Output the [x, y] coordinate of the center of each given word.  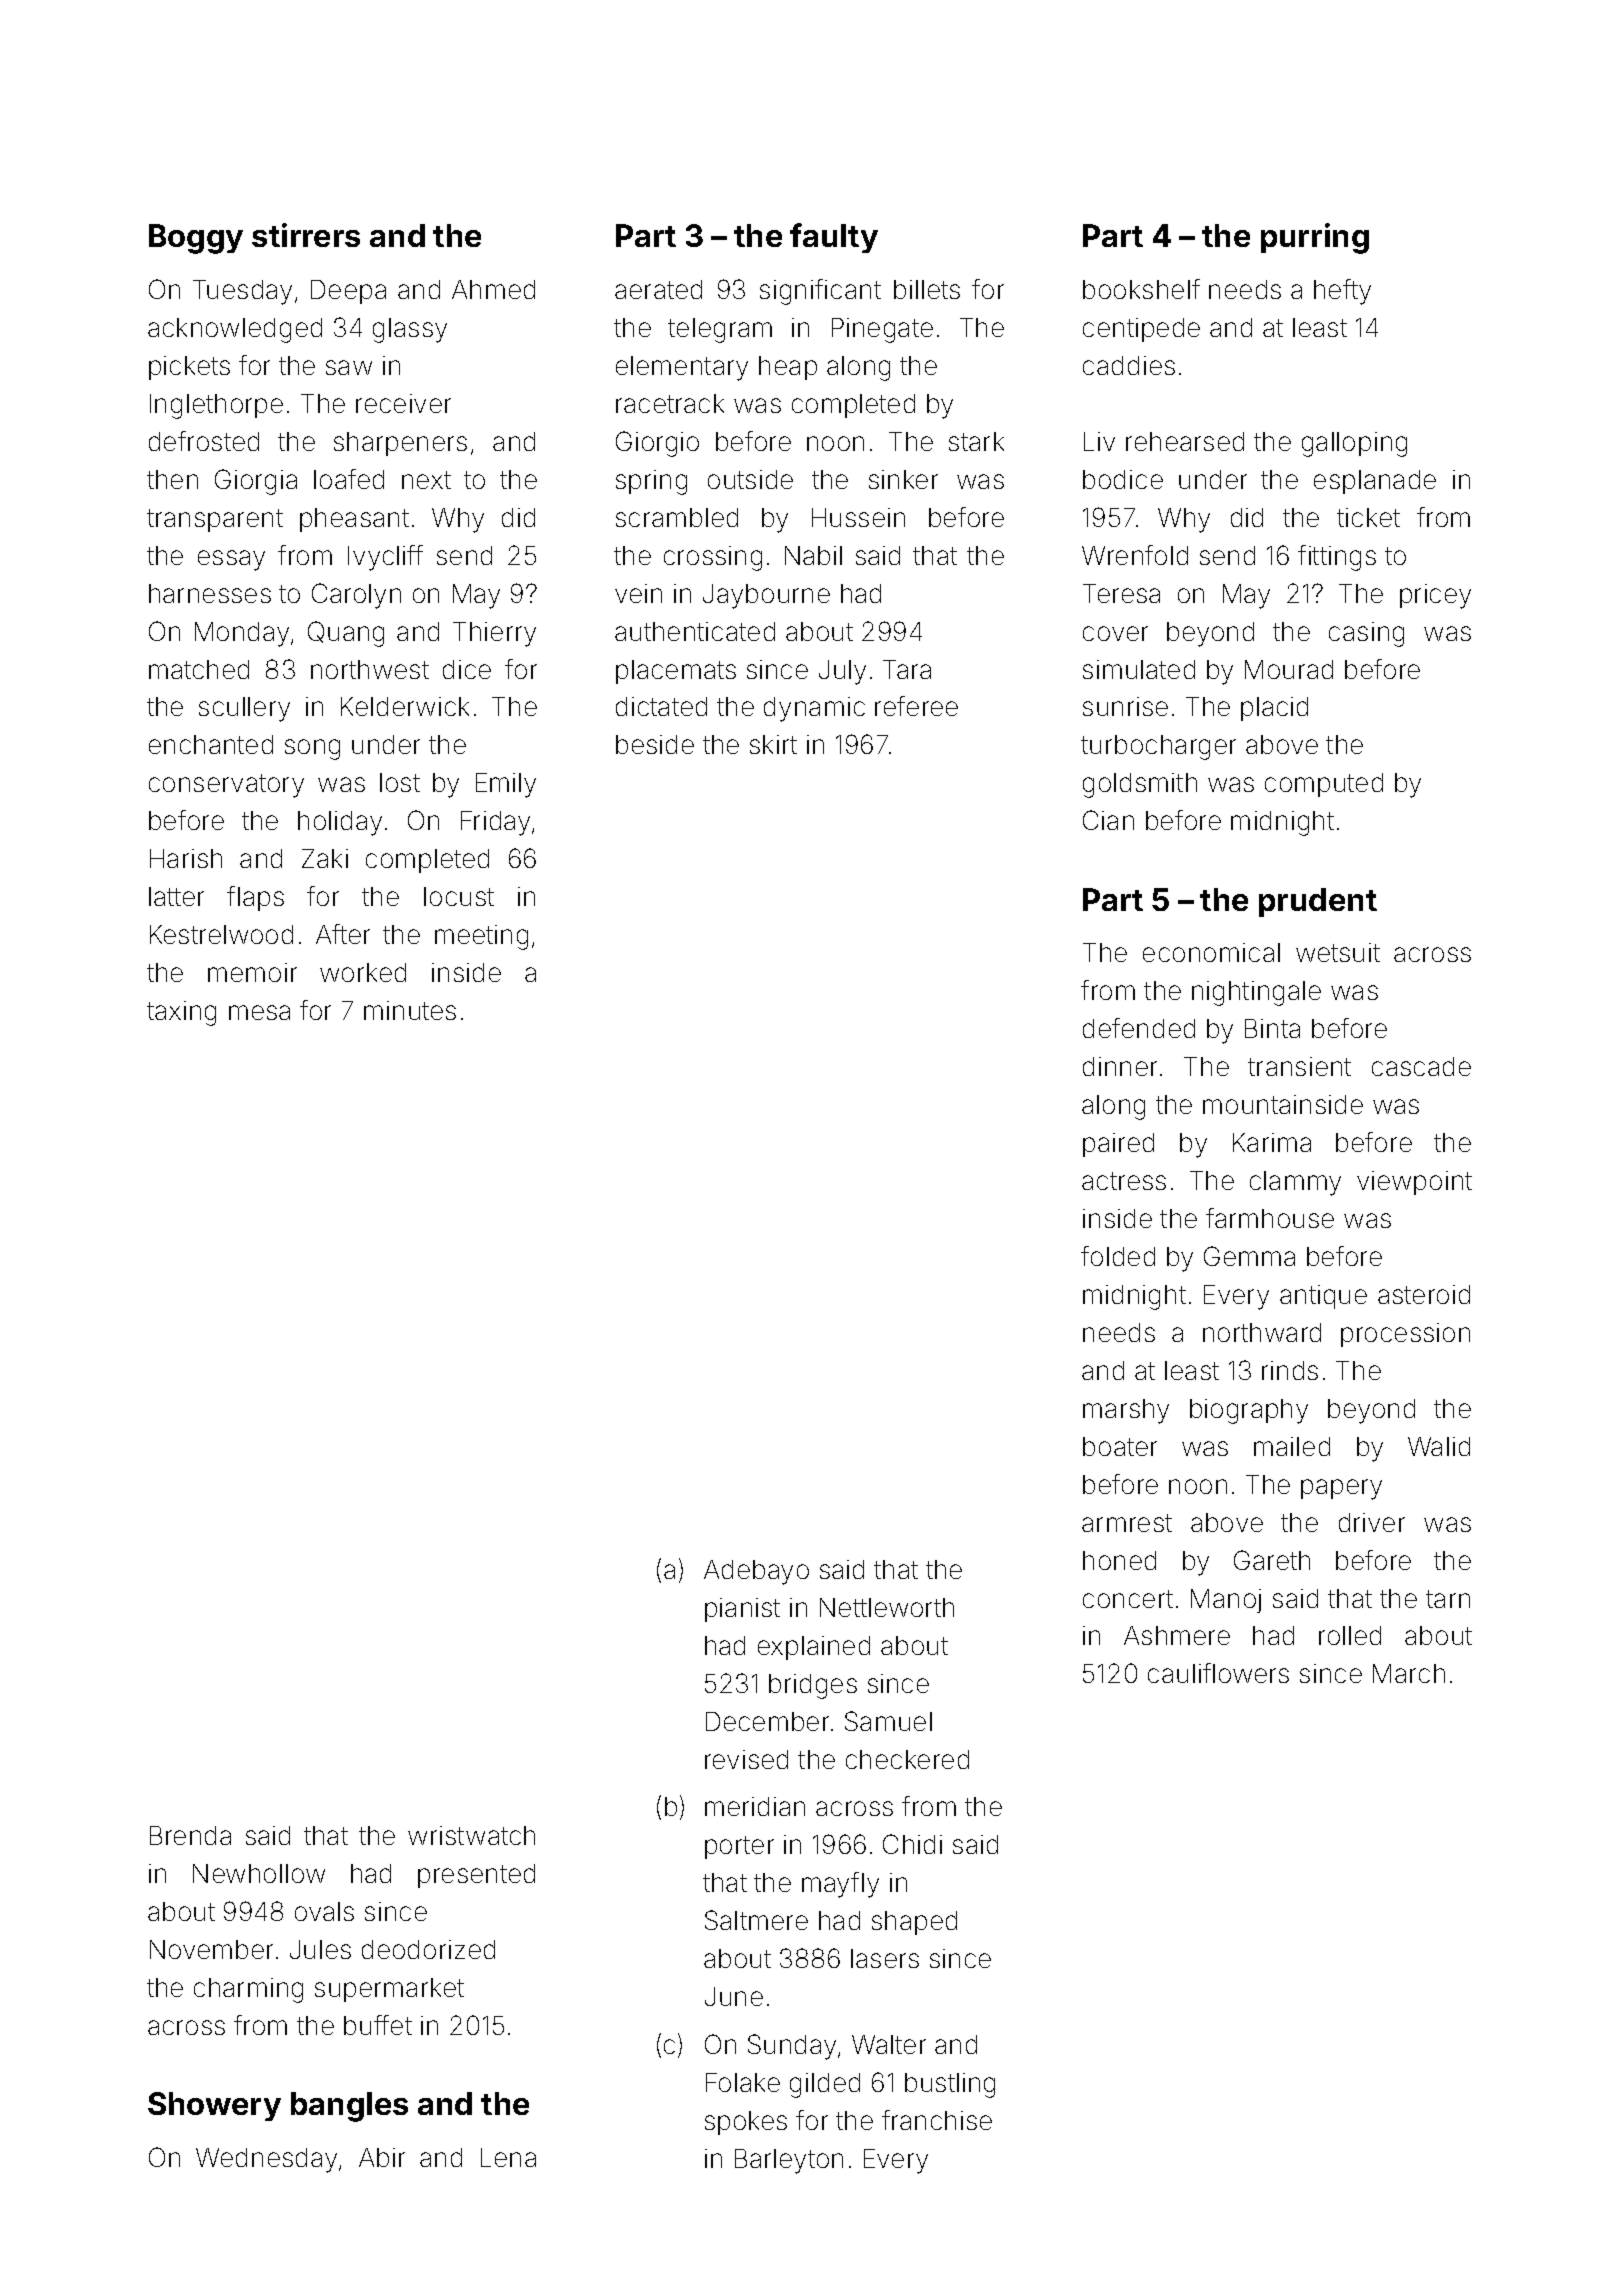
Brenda [190, 1835]
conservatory [226, 786]
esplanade [1375, 482]
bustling [950, 2085]
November [211, 1949]
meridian [755, 1806]
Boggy [196, 239]
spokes [746, 2123]
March [1409, 1673]
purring [1315, 238]
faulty [834, 238]
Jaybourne [766, 596]
